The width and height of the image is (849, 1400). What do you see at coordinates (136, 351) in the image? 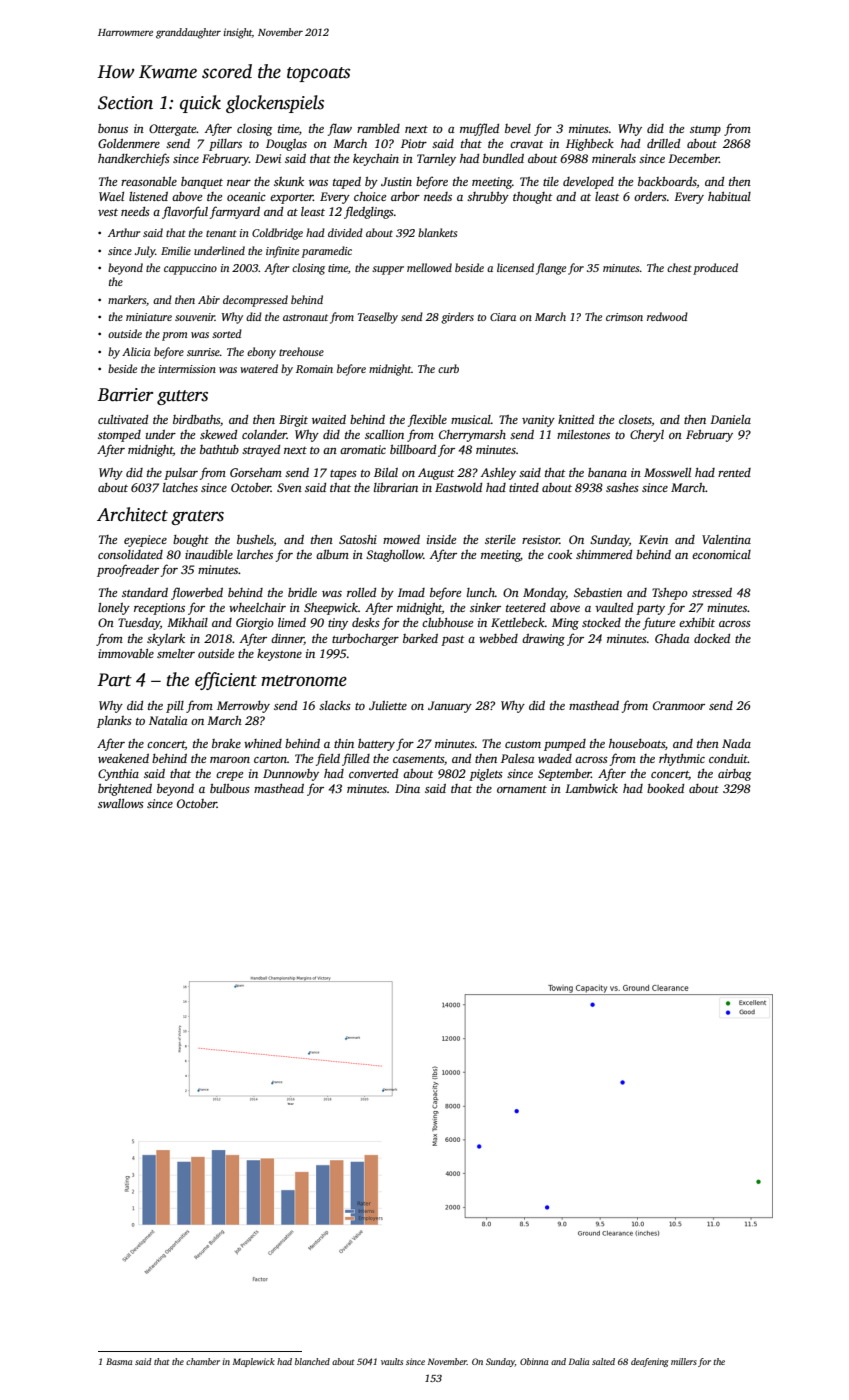
I see `Alicia` at bounding box center [136, 351].
